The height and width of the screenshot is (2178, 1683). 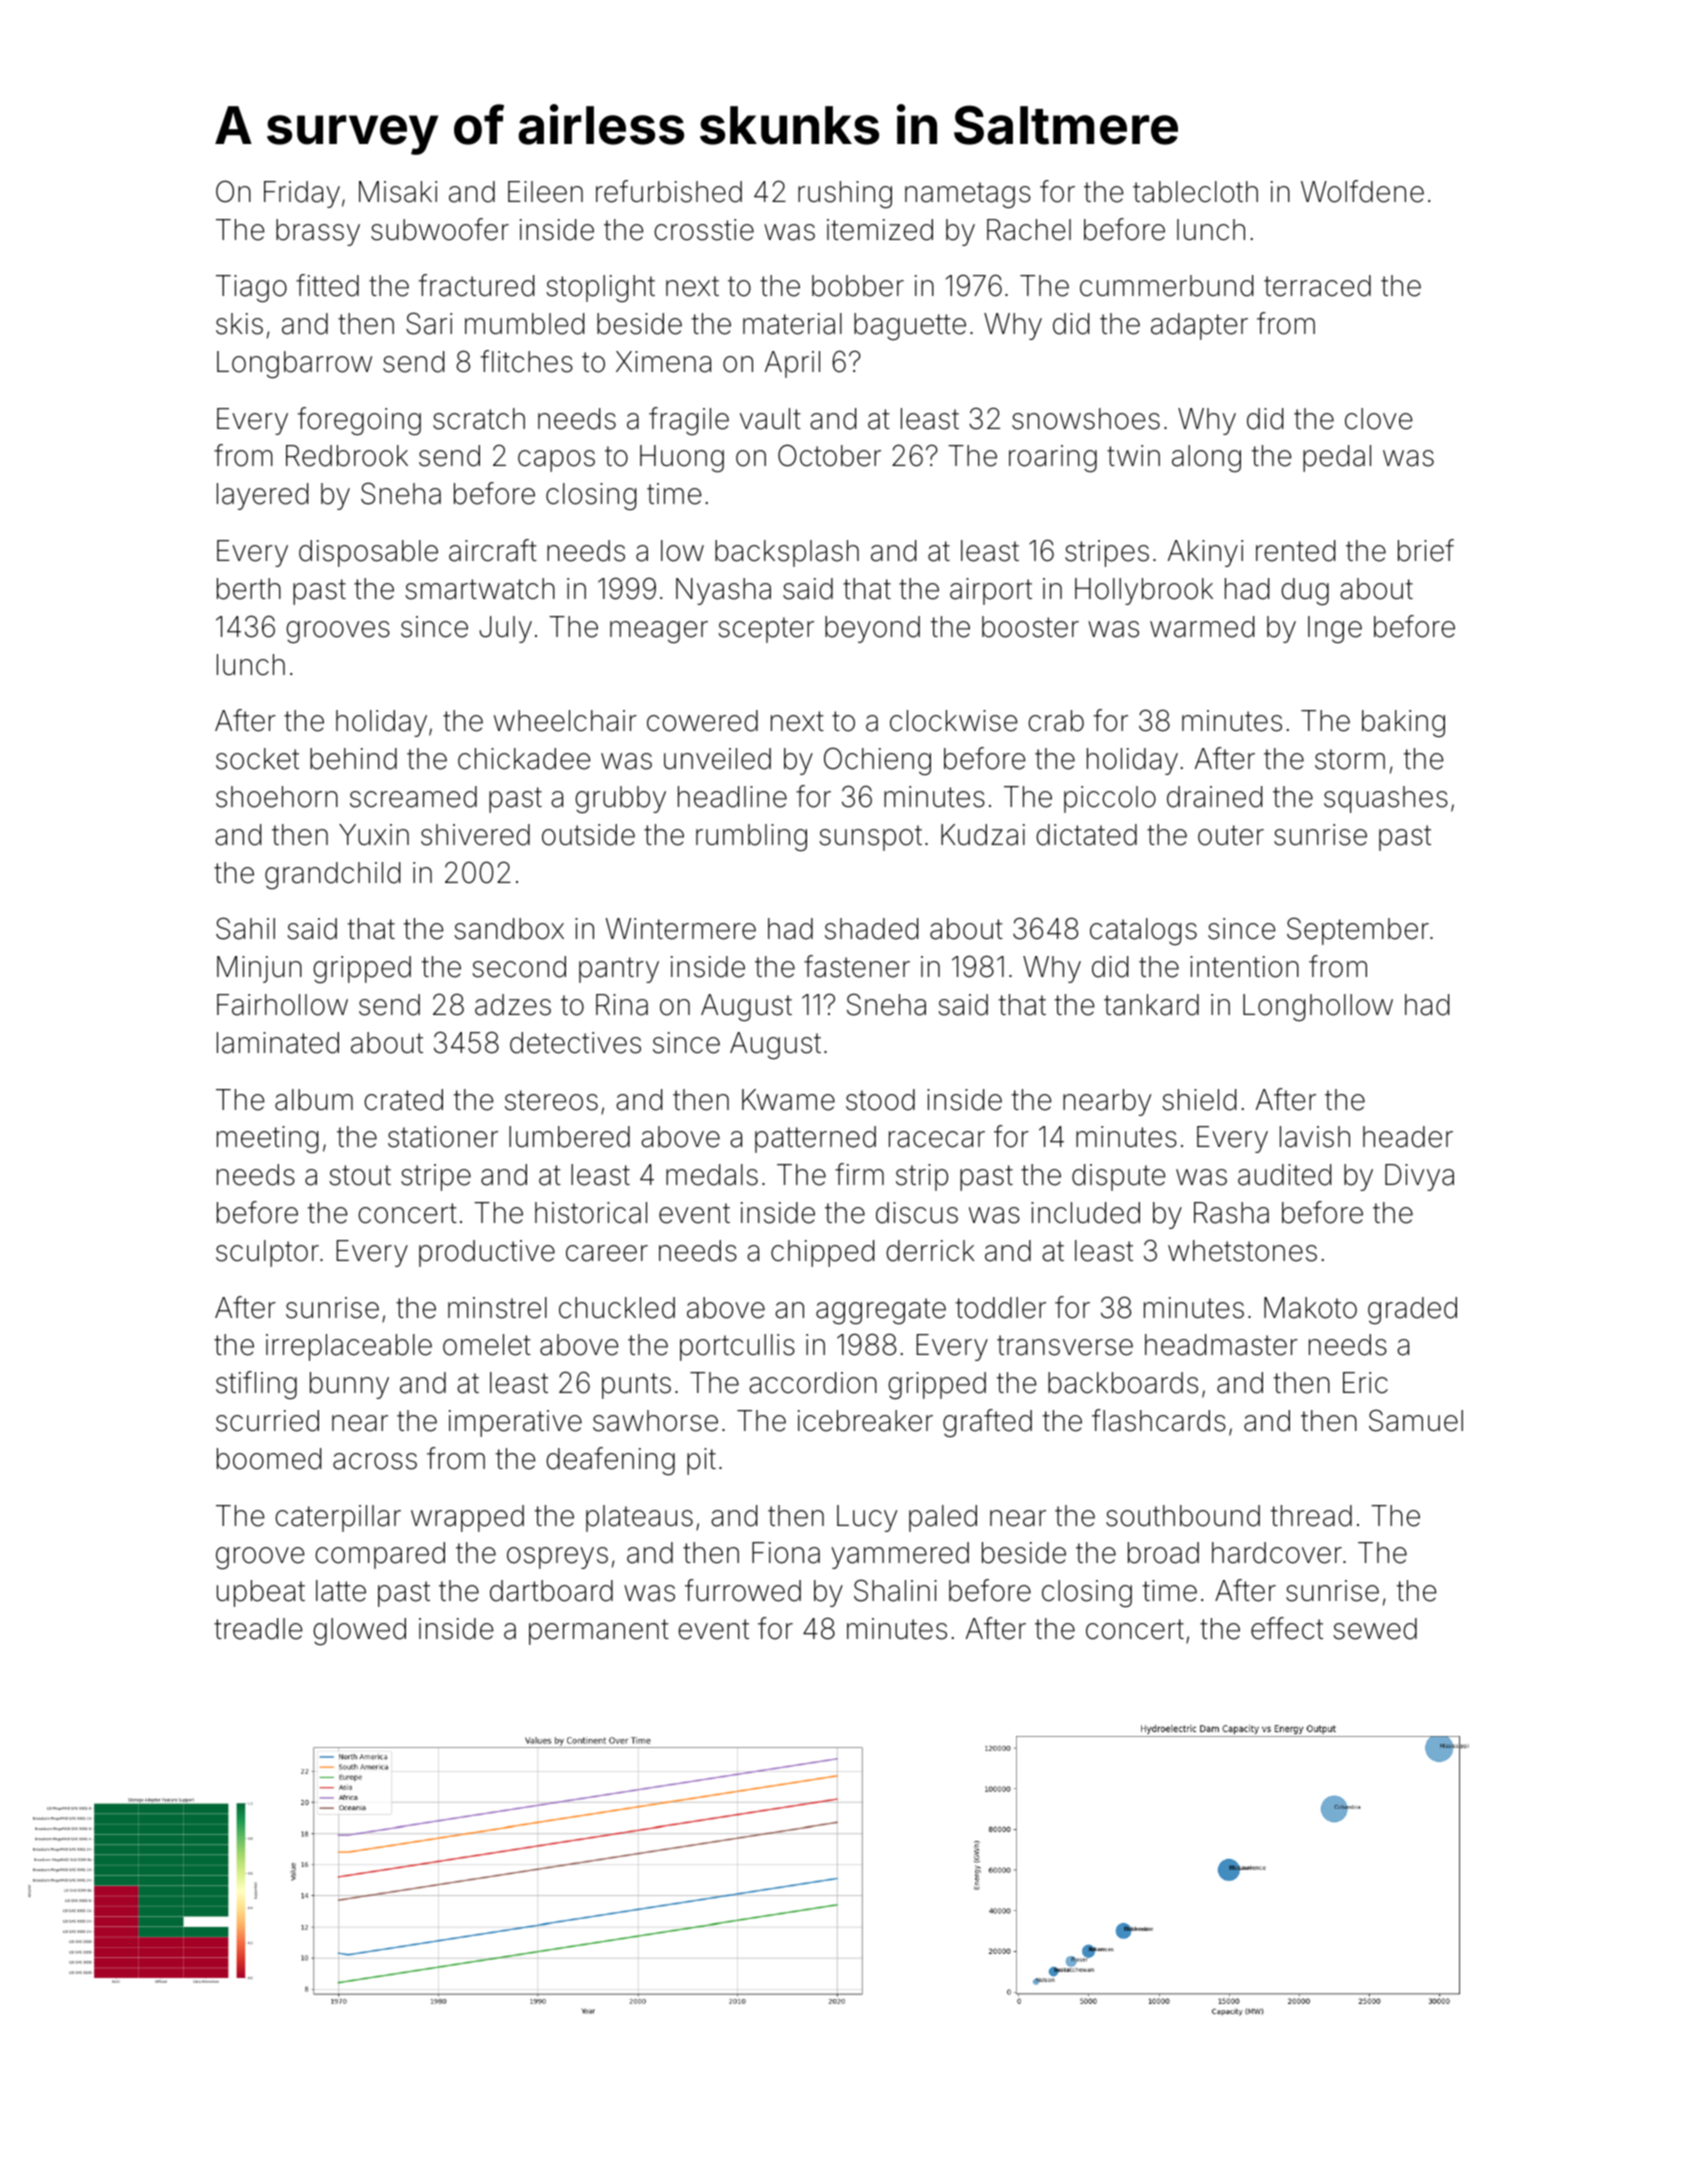 What do you see at coordinates (1408, 1137) in the screenshot?
I see `header` at bounding box center [1408, 1137].
